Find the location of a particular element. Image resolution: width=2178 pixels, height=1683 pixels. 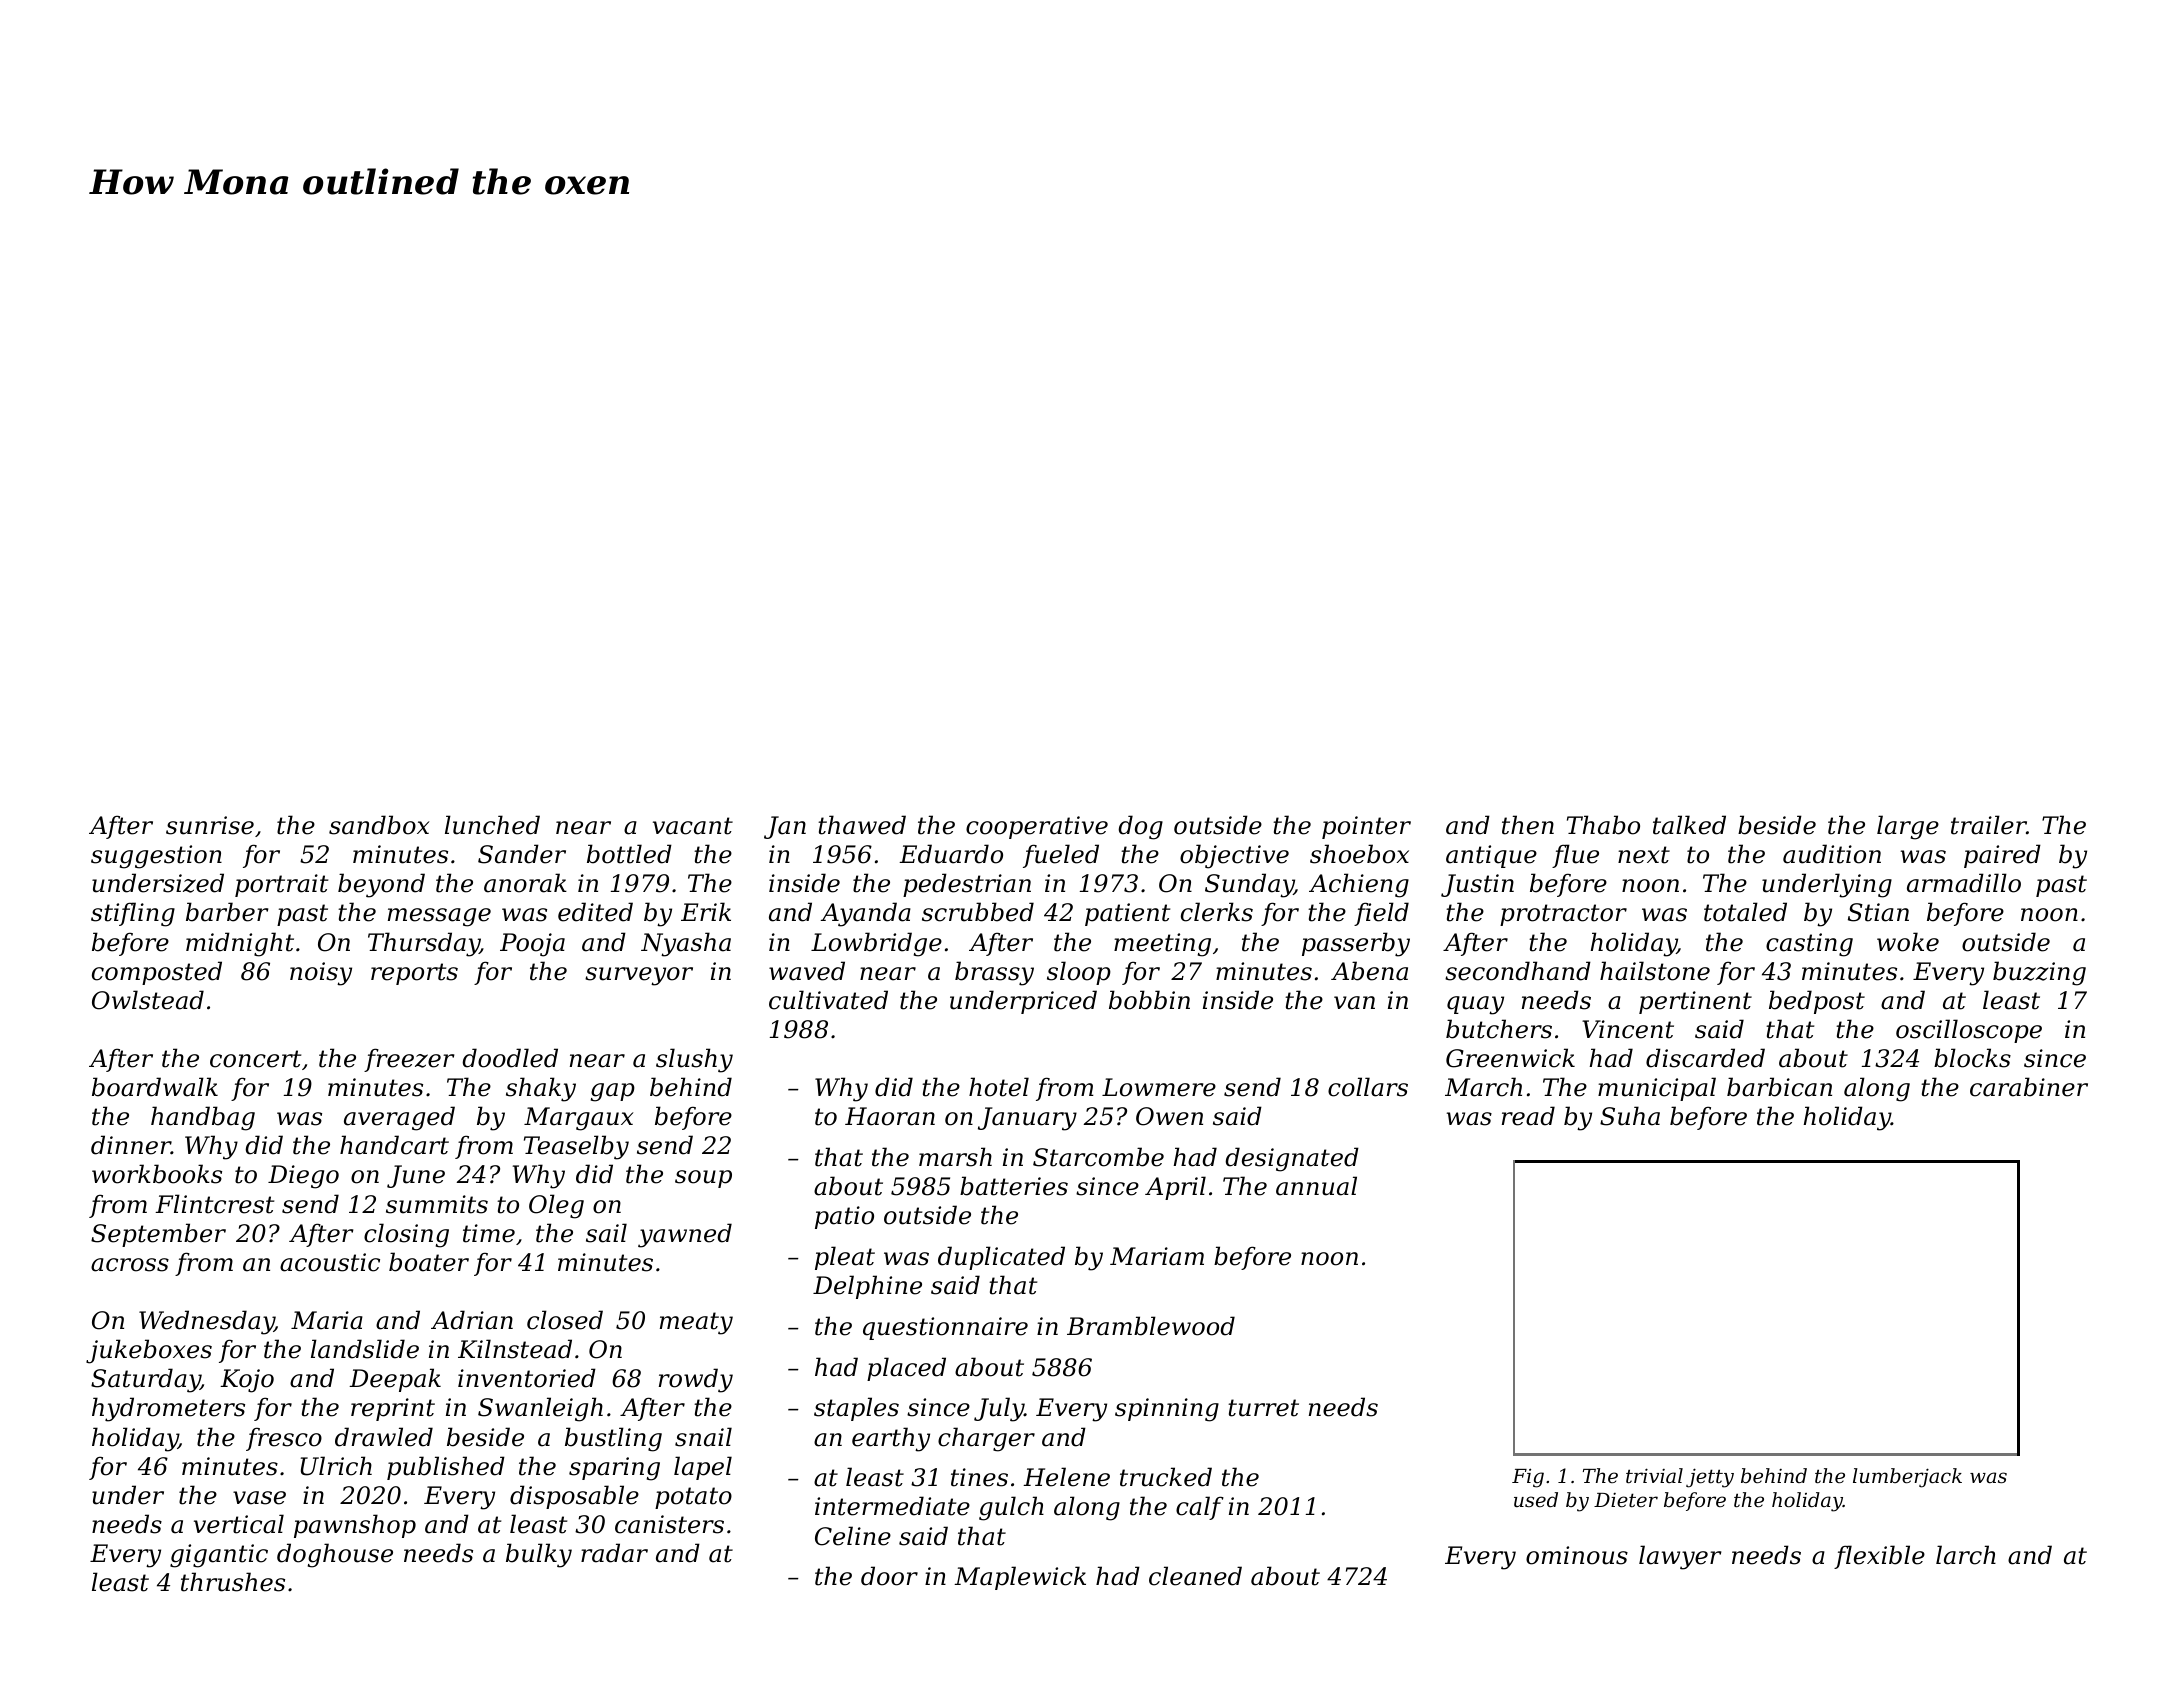

Wednesday is located at coordinates (206, 1322).
